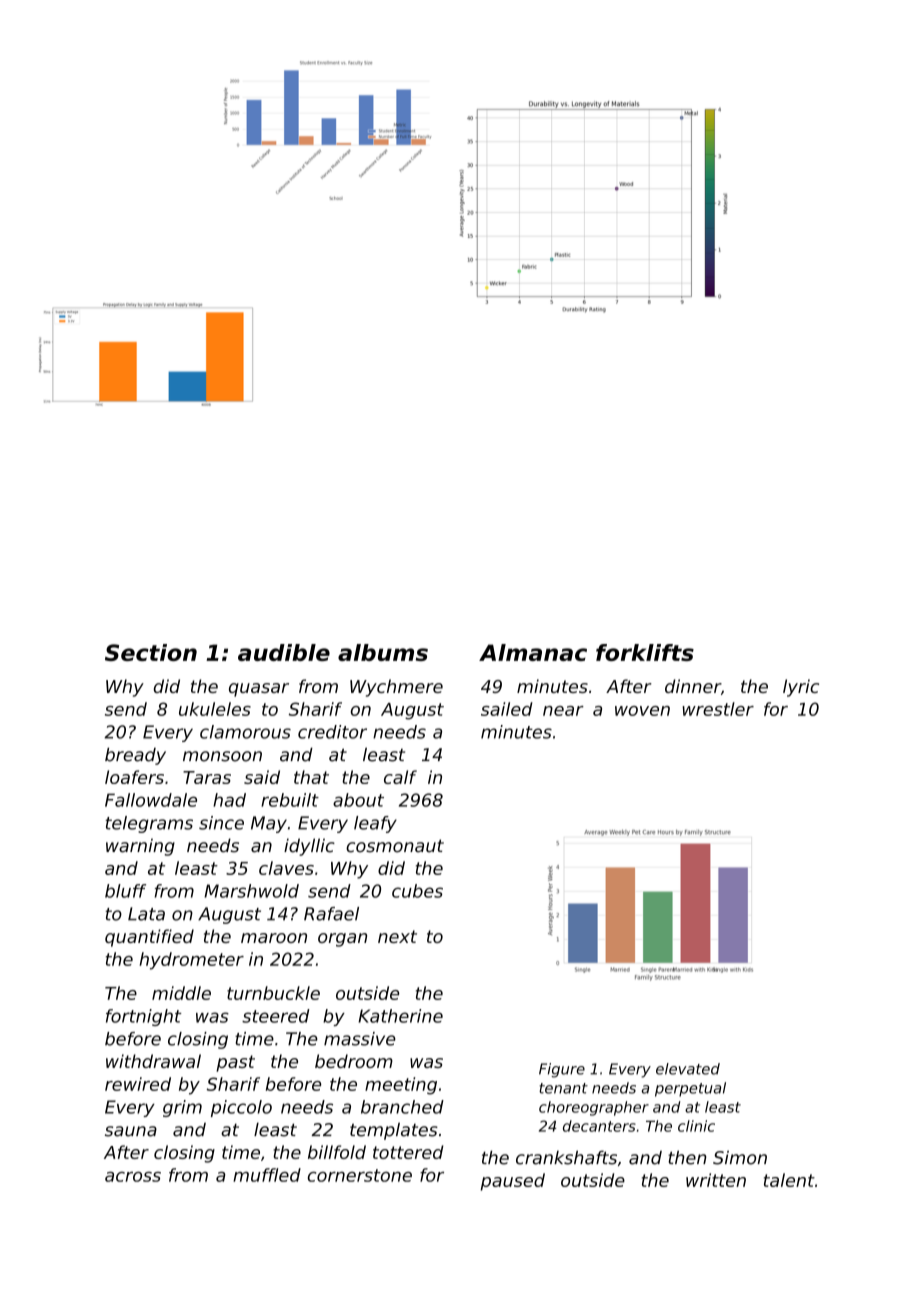 This document has width=924, height=1311. What do you see at coordinates (332, 732) in the document?
I see `creditor` at bounding box center [332, 732].
